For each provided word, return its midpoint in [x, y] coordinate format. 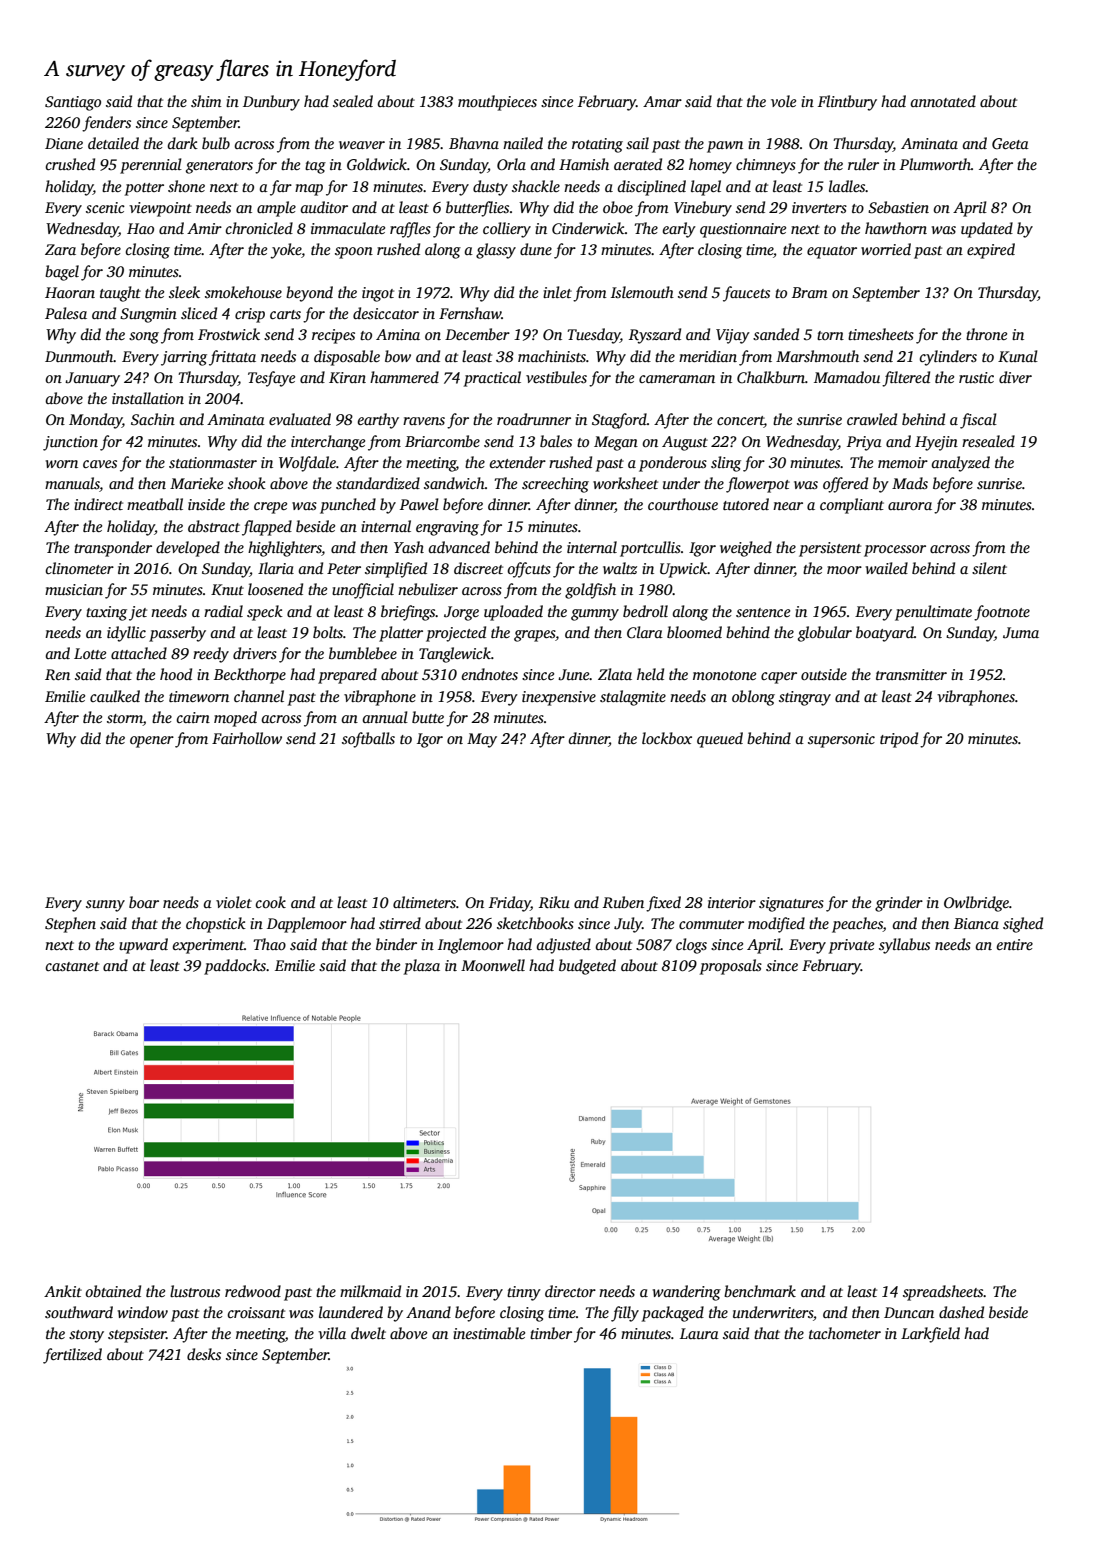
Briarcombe [442, 441]
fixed [663, 904]
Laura [699, 1333]
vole [783, 101]
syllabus [904, 946]
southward [79, 1312]
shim [206, 101]
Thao [269, 944]
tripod [899, 740]
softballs [368, 740]
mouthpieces [497, 103]
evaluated [300, 419]
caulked [115, 696]
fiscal [978, 421]
